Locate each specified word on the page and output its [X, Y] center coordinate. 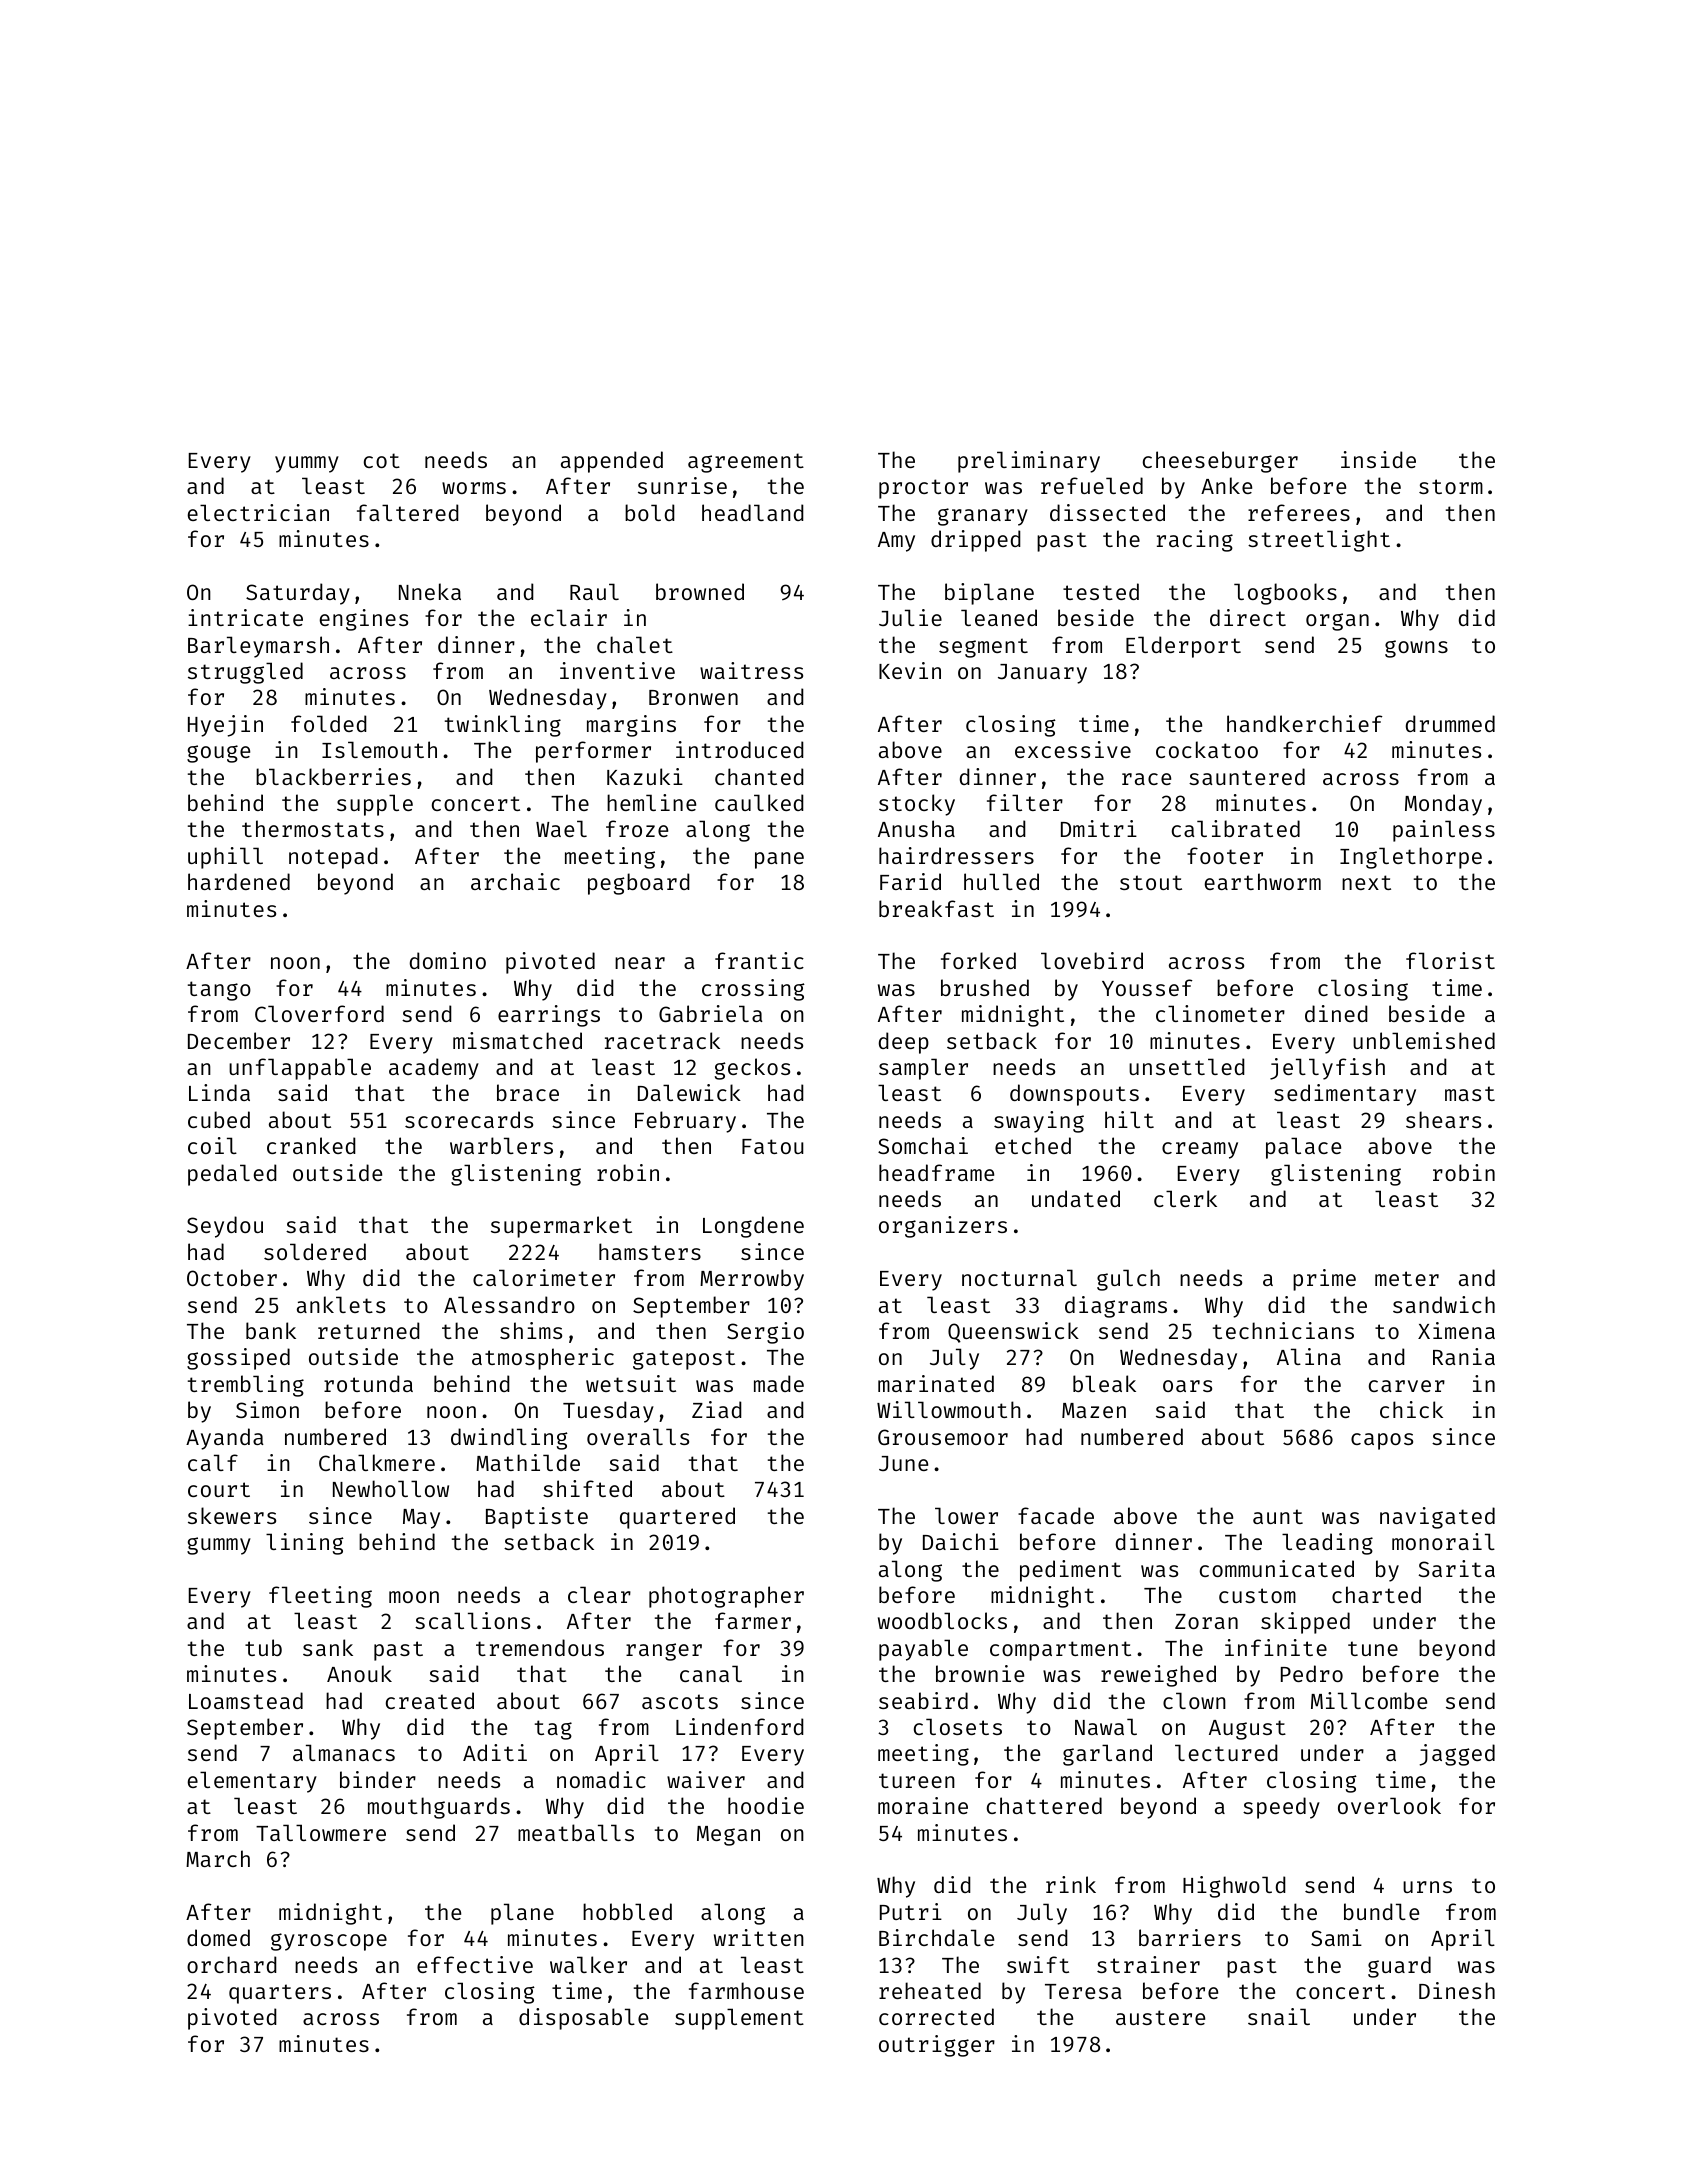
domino [448, 960]
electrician [258, 512]
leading [1327, 1544]
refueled [1092, 485]
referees [1299, 512]
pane [779, 860]
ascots [680, 1701]
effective [475, 1964]
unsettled [1187, 1066]
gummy [219, 1546]
